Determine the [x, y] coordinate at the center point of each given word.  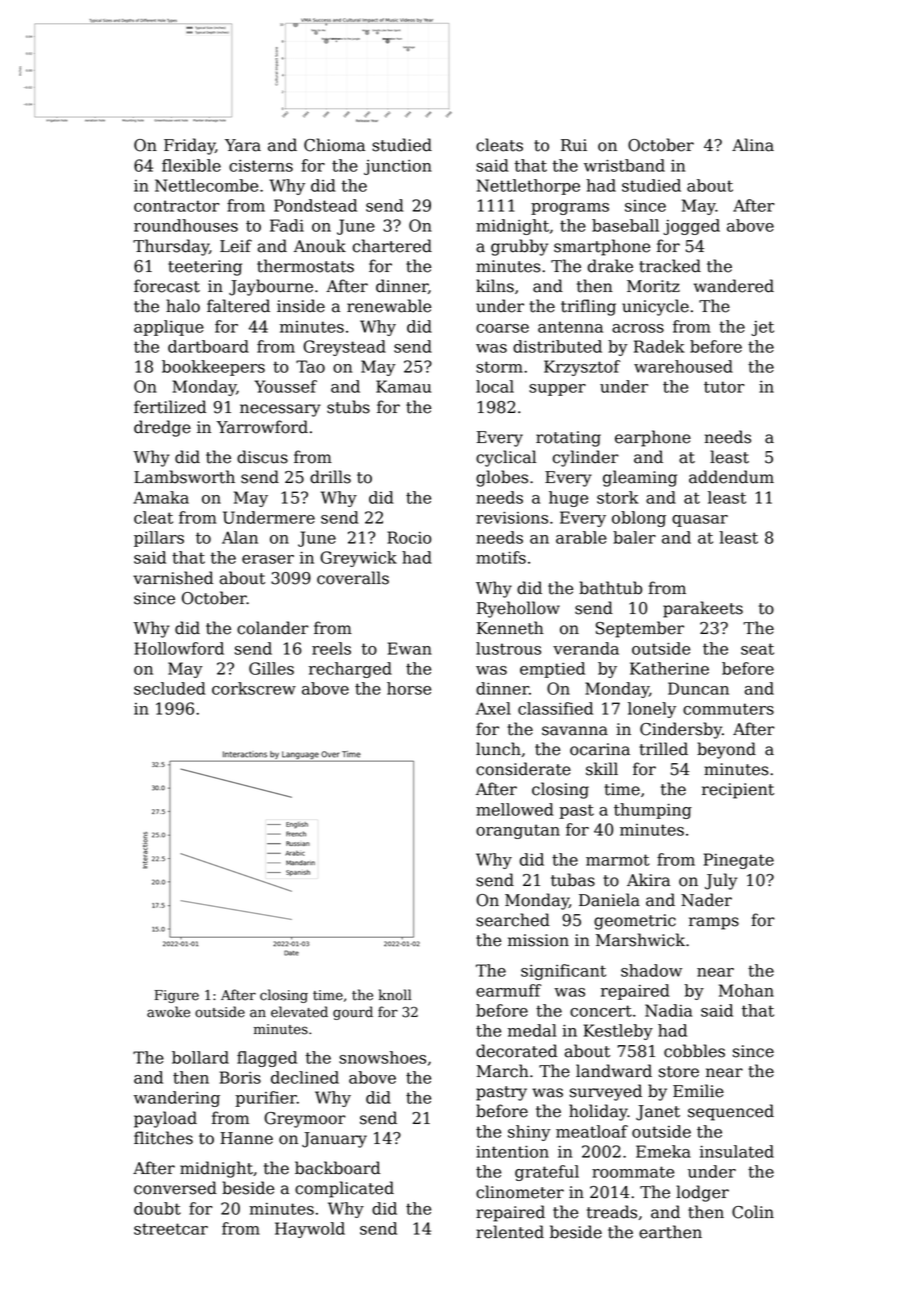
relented [510, 1232]
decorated [516, 1051]
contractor [177, 206]
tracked [670, 266]
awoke [168, 1012]
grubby [519, 247]
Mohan [746, 990]
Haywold [310, 1230]
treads [612, 1212]
